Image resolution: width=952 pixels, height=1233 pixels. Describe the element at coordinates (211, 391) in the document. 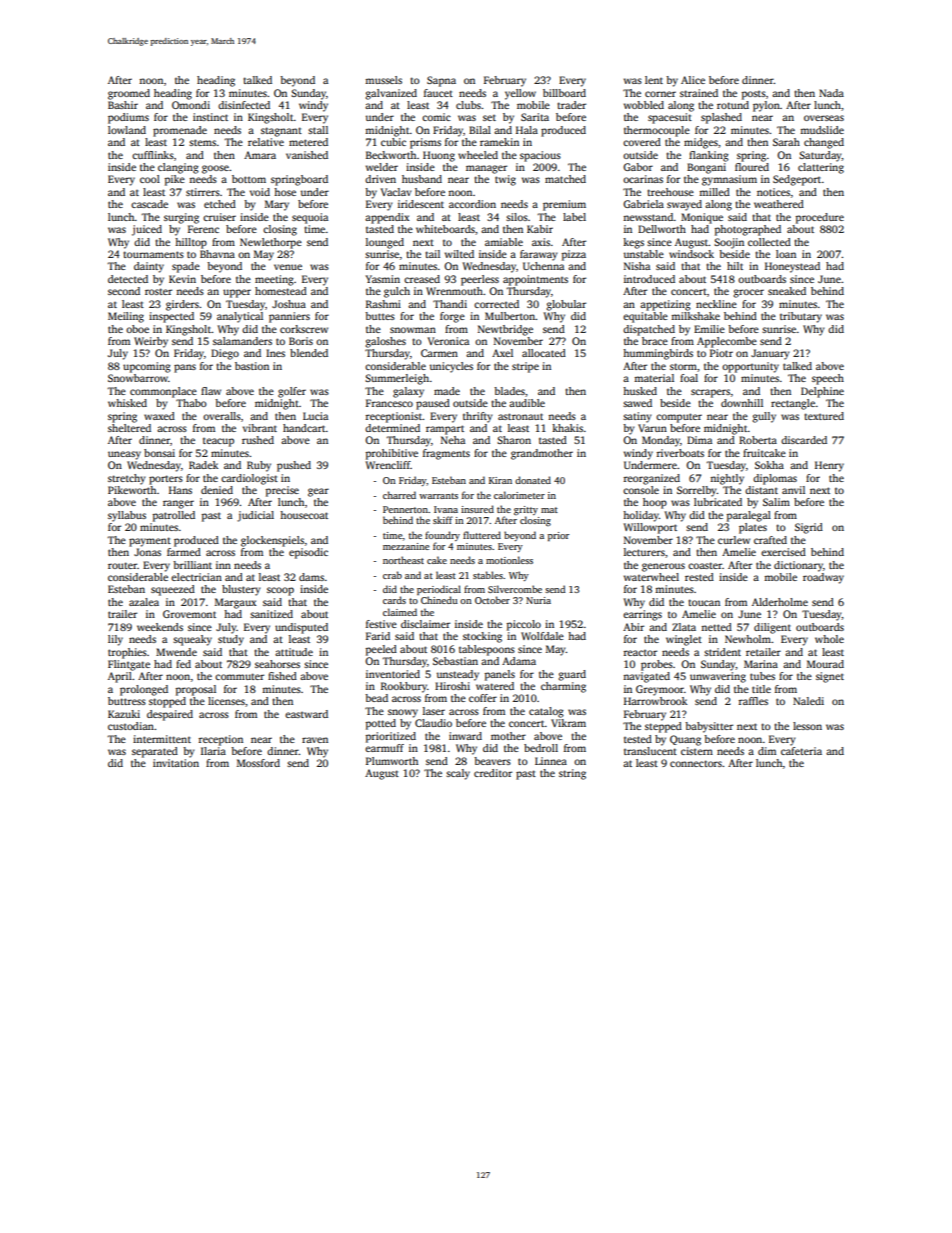

I see `flaw` at that location.
